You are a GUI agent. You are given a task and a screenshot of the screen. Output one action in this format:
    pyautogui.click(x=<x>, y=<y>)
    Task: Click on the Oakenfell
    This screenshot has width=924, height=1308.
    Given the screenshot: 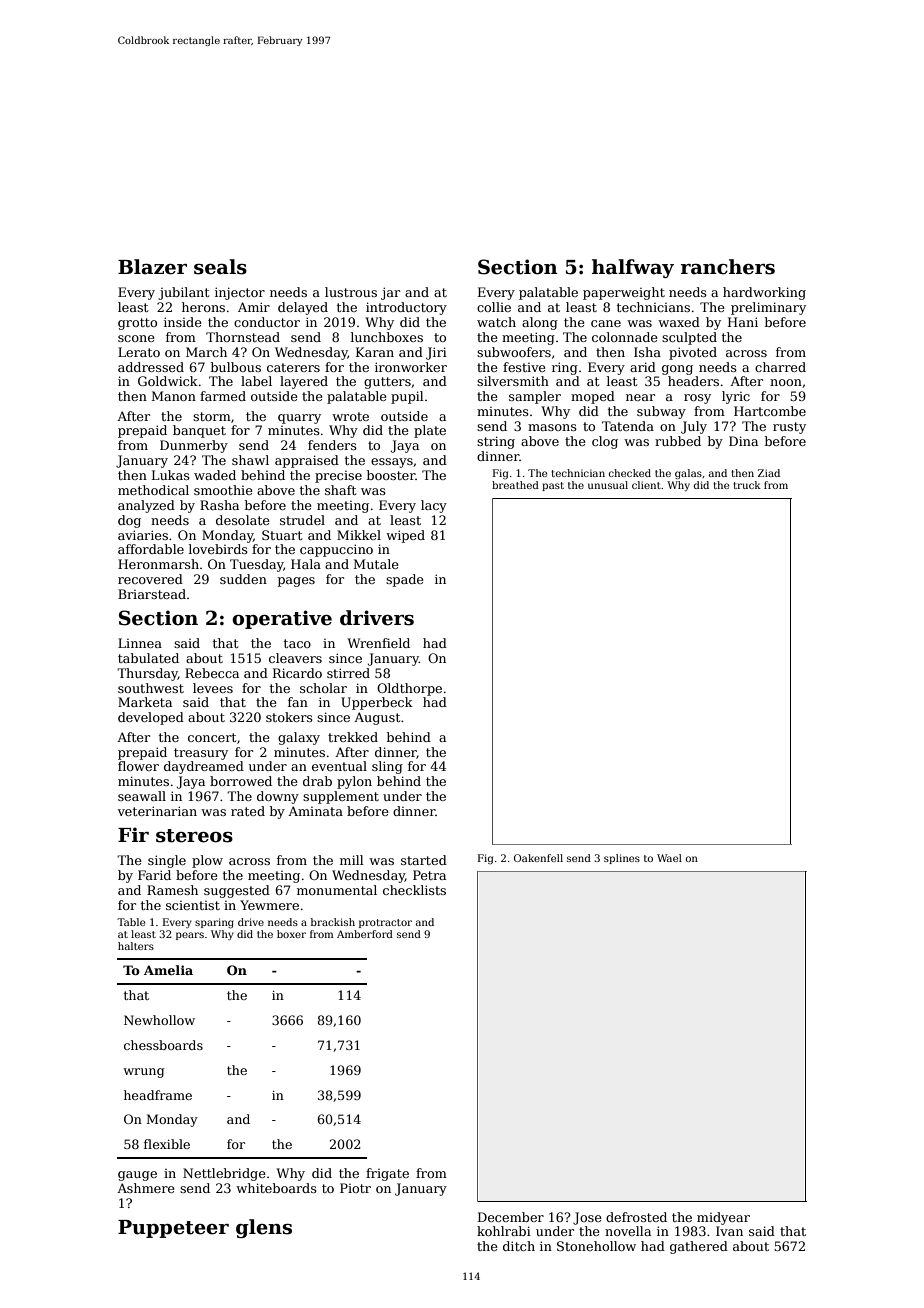 What is the action you would take?
    pyautogui.click(x=538, y=858)
